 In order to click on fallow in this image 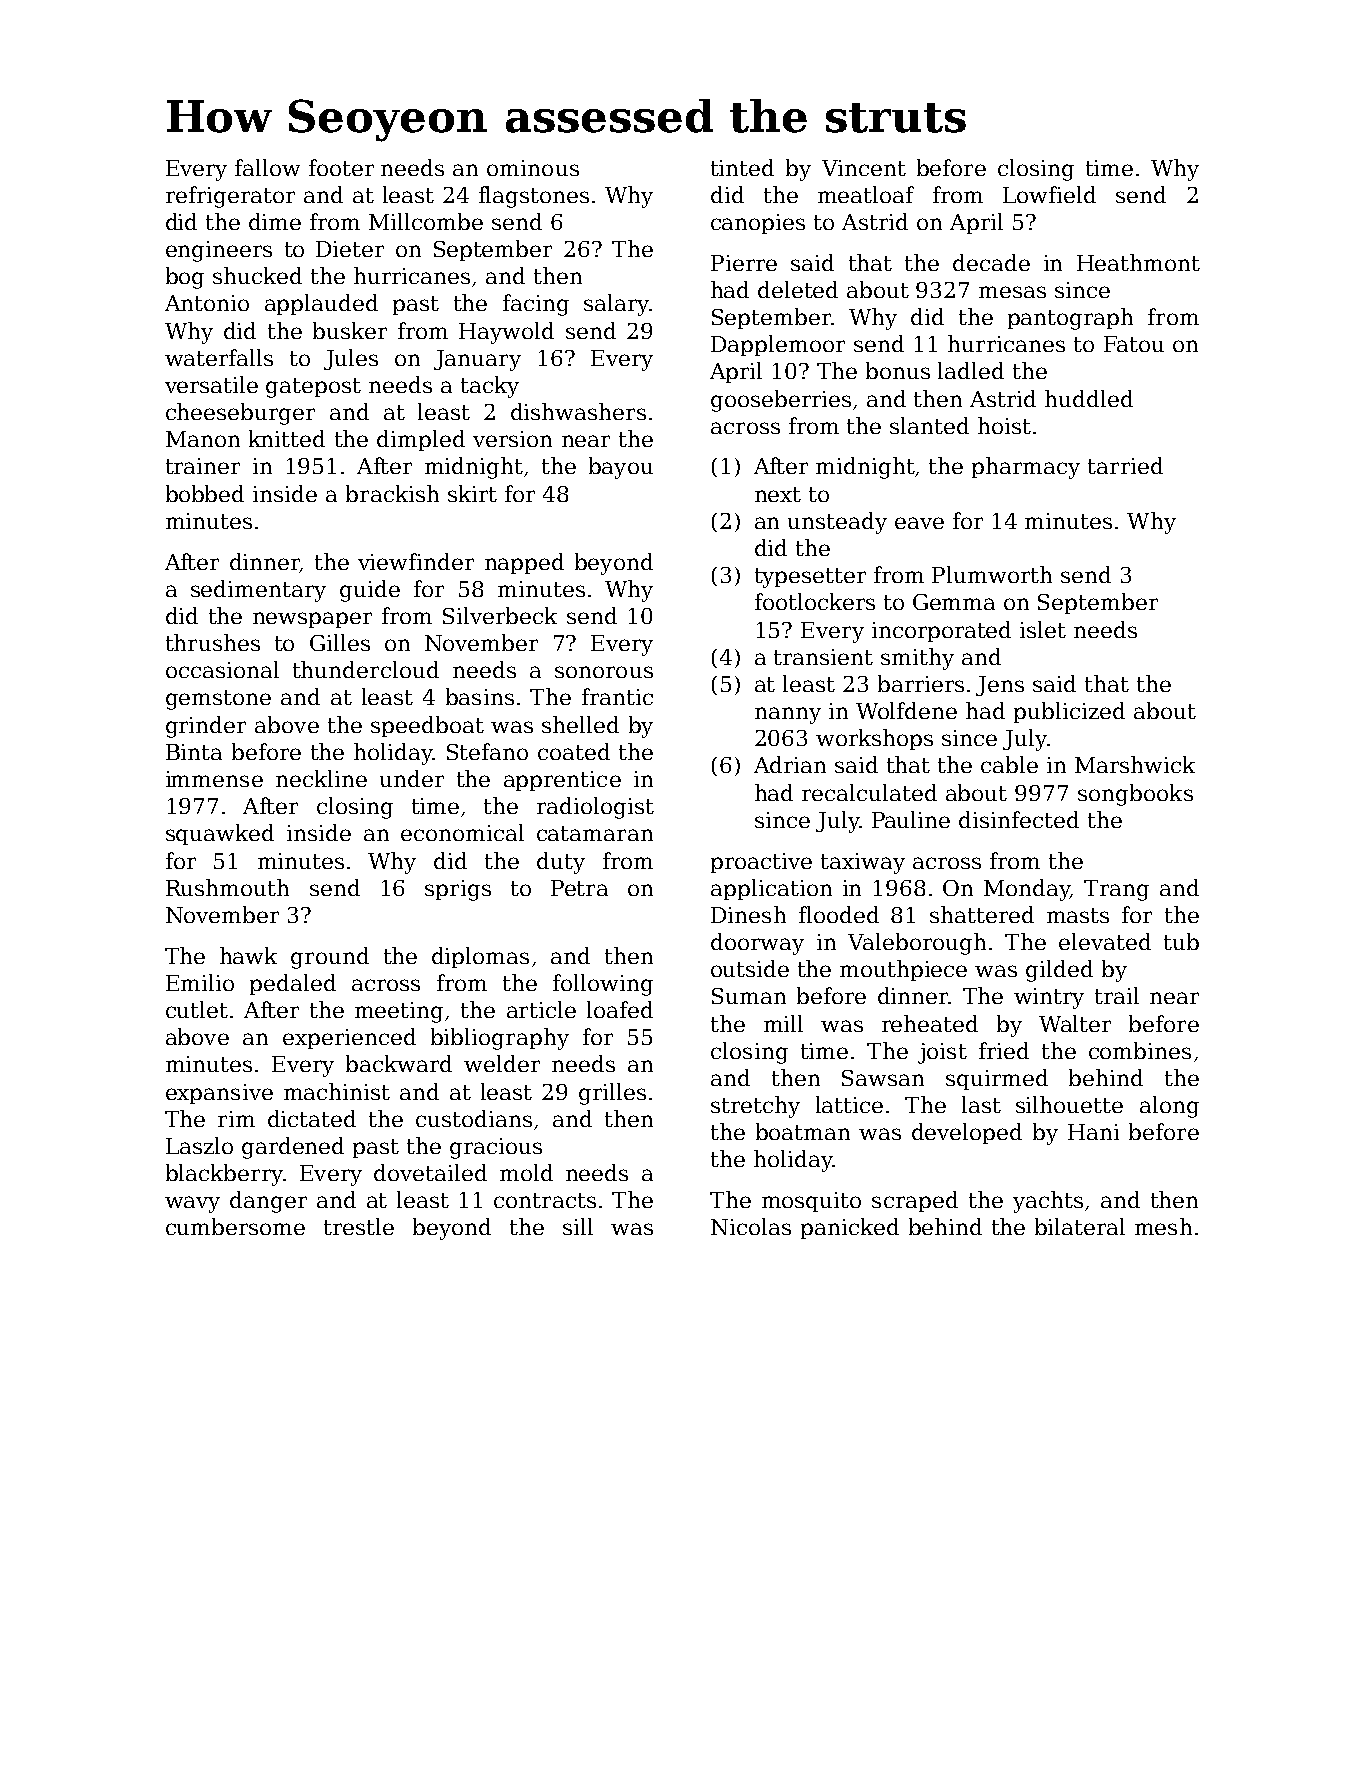, I will do `click(267, 167)`.
